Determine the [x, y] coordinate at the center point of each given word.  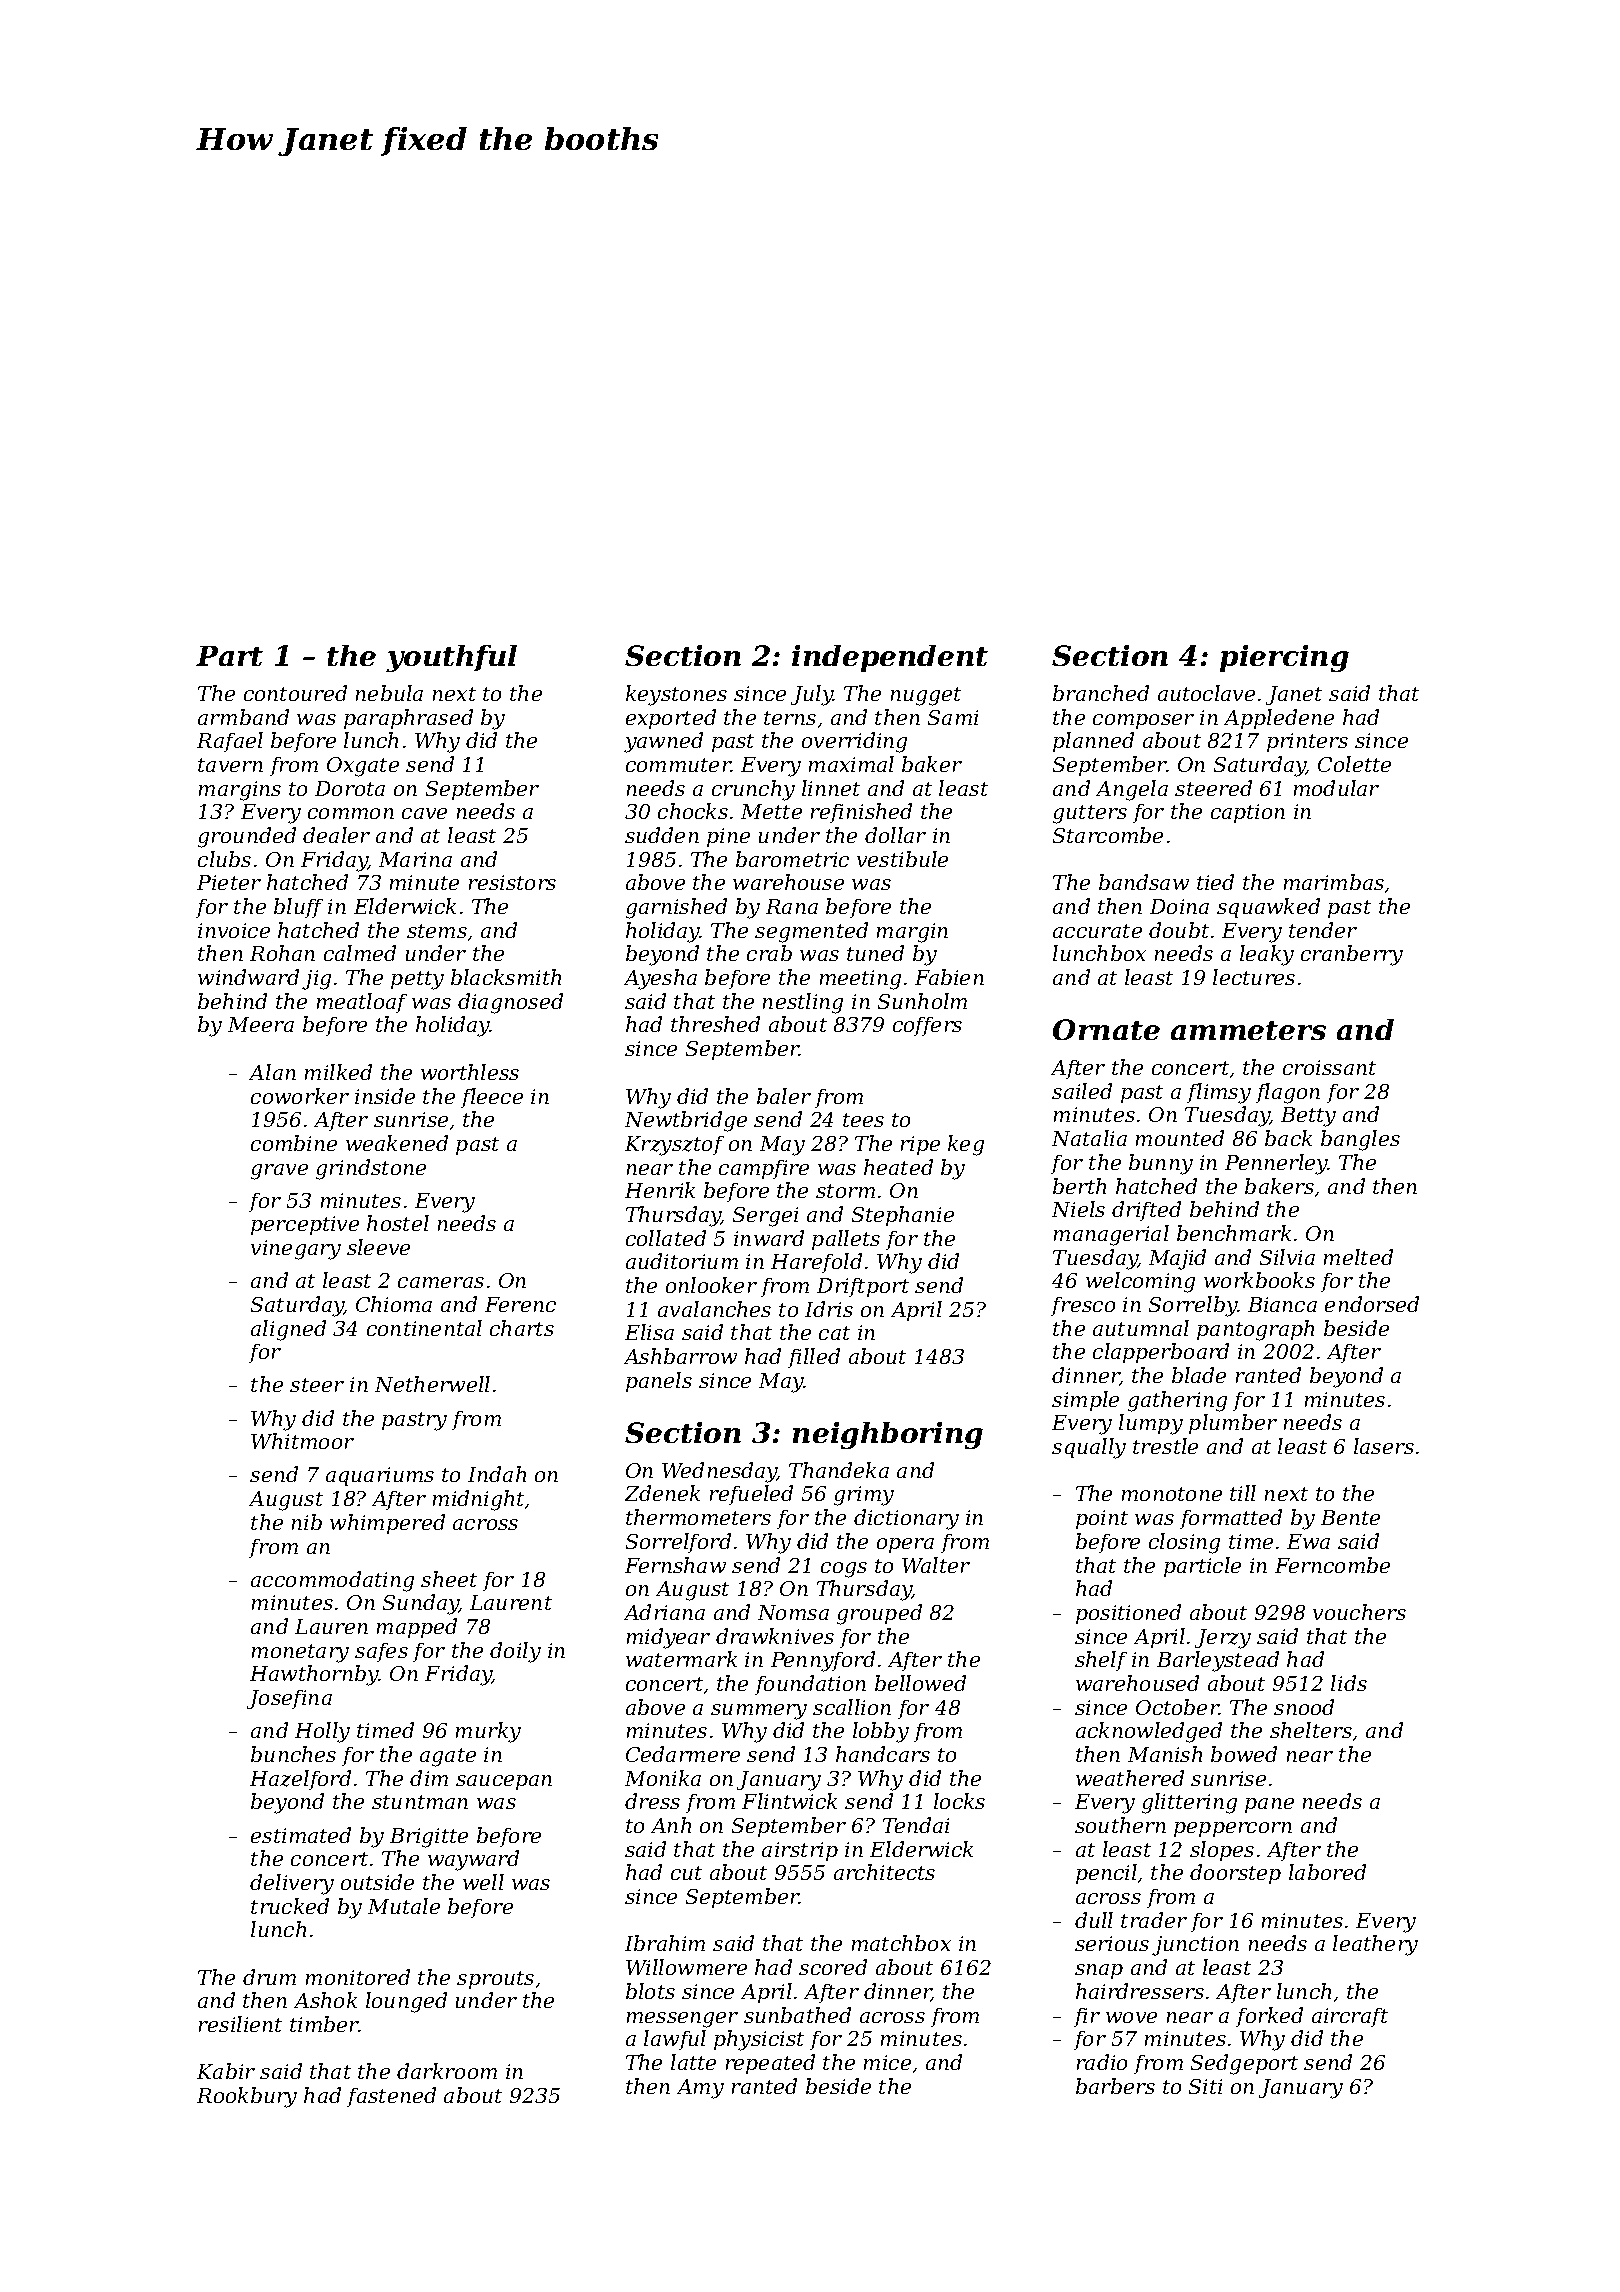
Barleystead [1218, 1661]
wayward [473, 1860]
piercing [1284, 658]
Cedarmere [683, 1754]
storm [845, 1191]
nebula [389, 693]
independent [890, 658]
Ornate [1106, 1029]
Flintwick [789, 1801]
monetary [300, 1653]
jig [316, 980]
